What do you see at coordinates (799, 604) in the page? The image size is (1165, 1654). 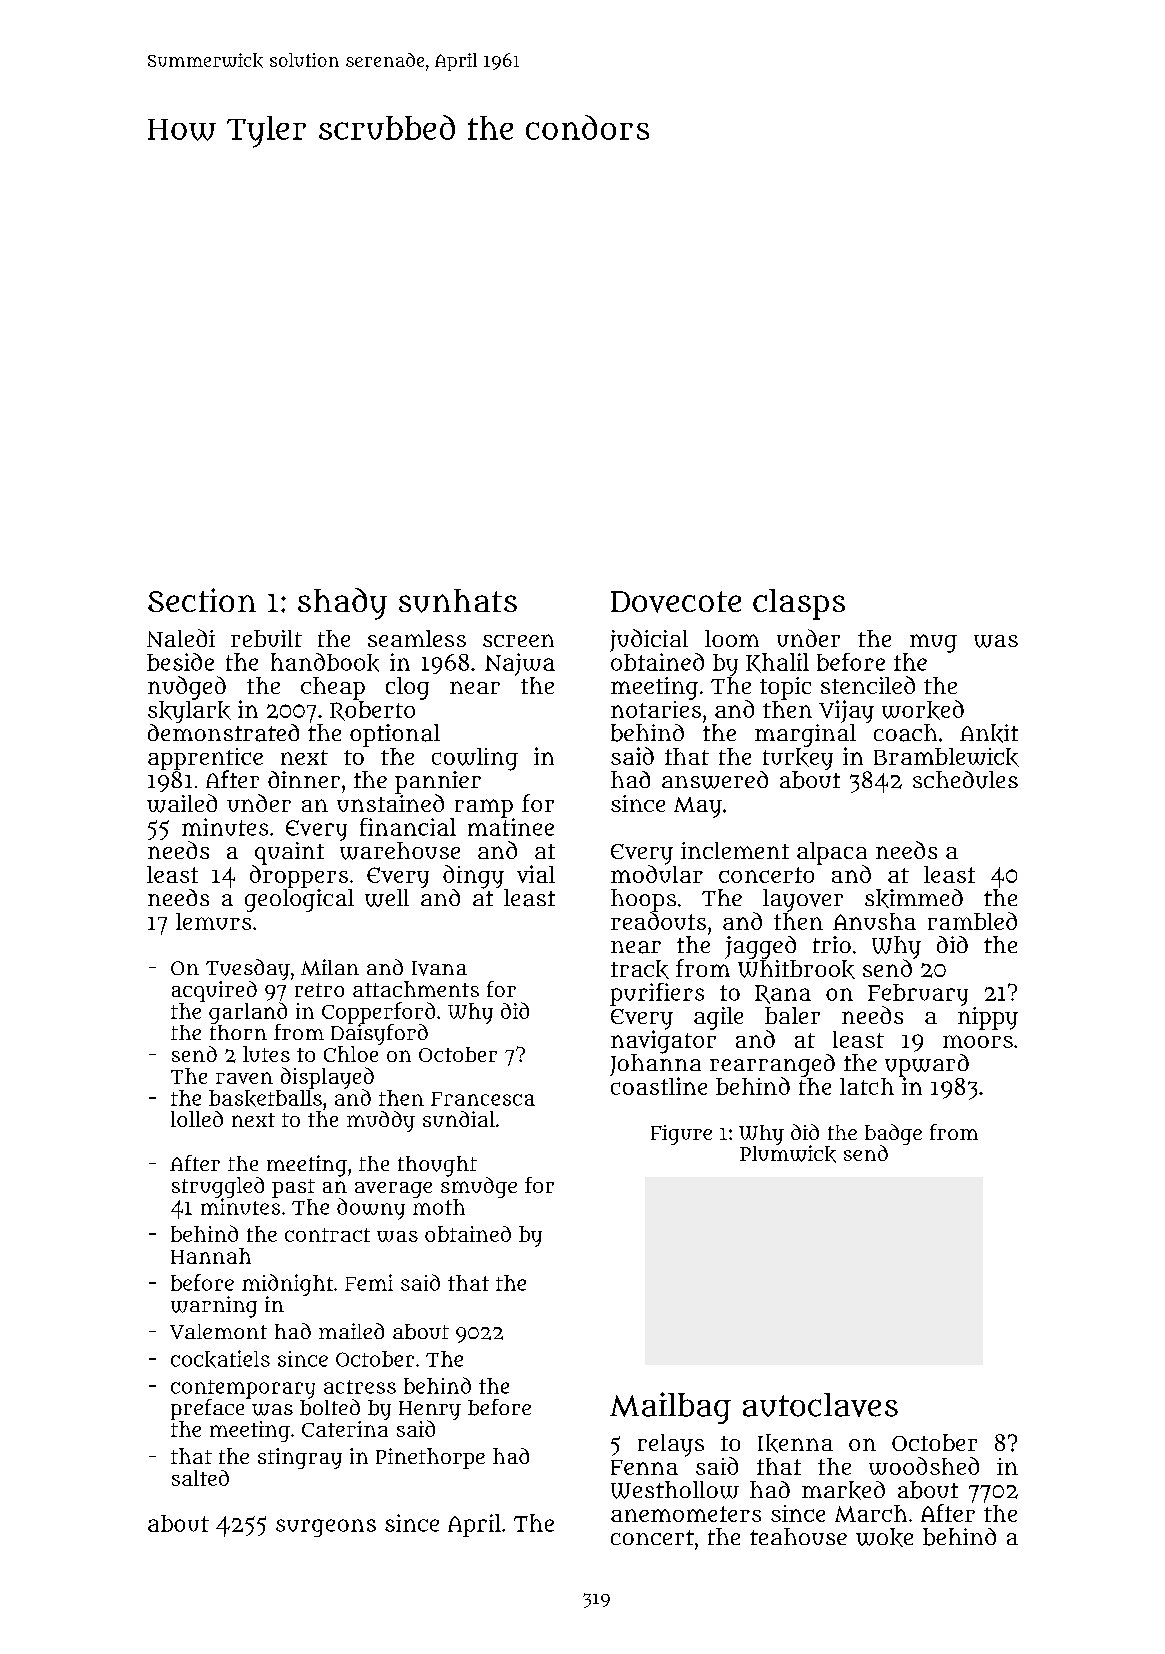 I see `clasps` at bounding box center [799, 604].
